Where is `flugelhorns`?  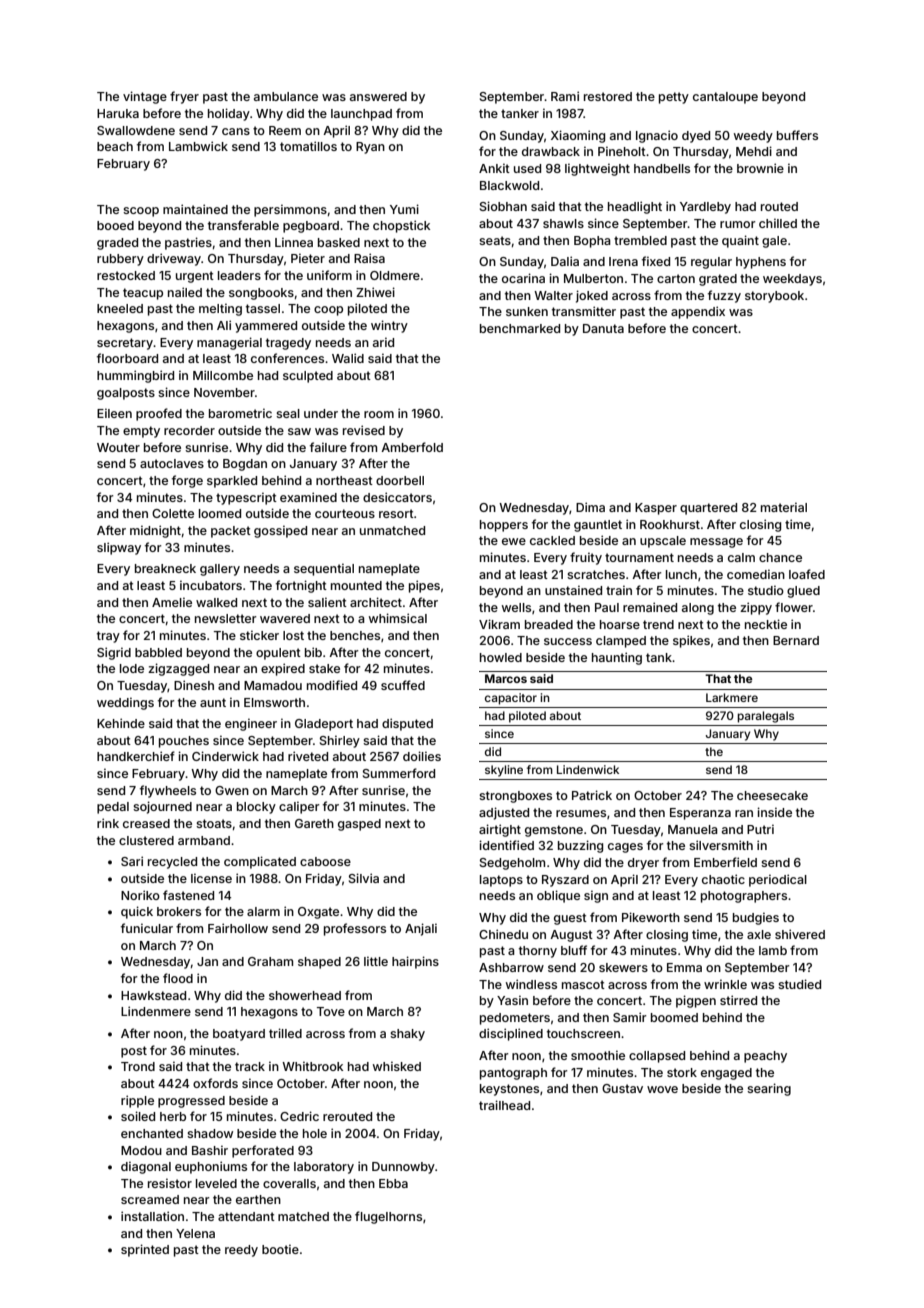
flugelhorns is located at coordinates (388, 1217).
